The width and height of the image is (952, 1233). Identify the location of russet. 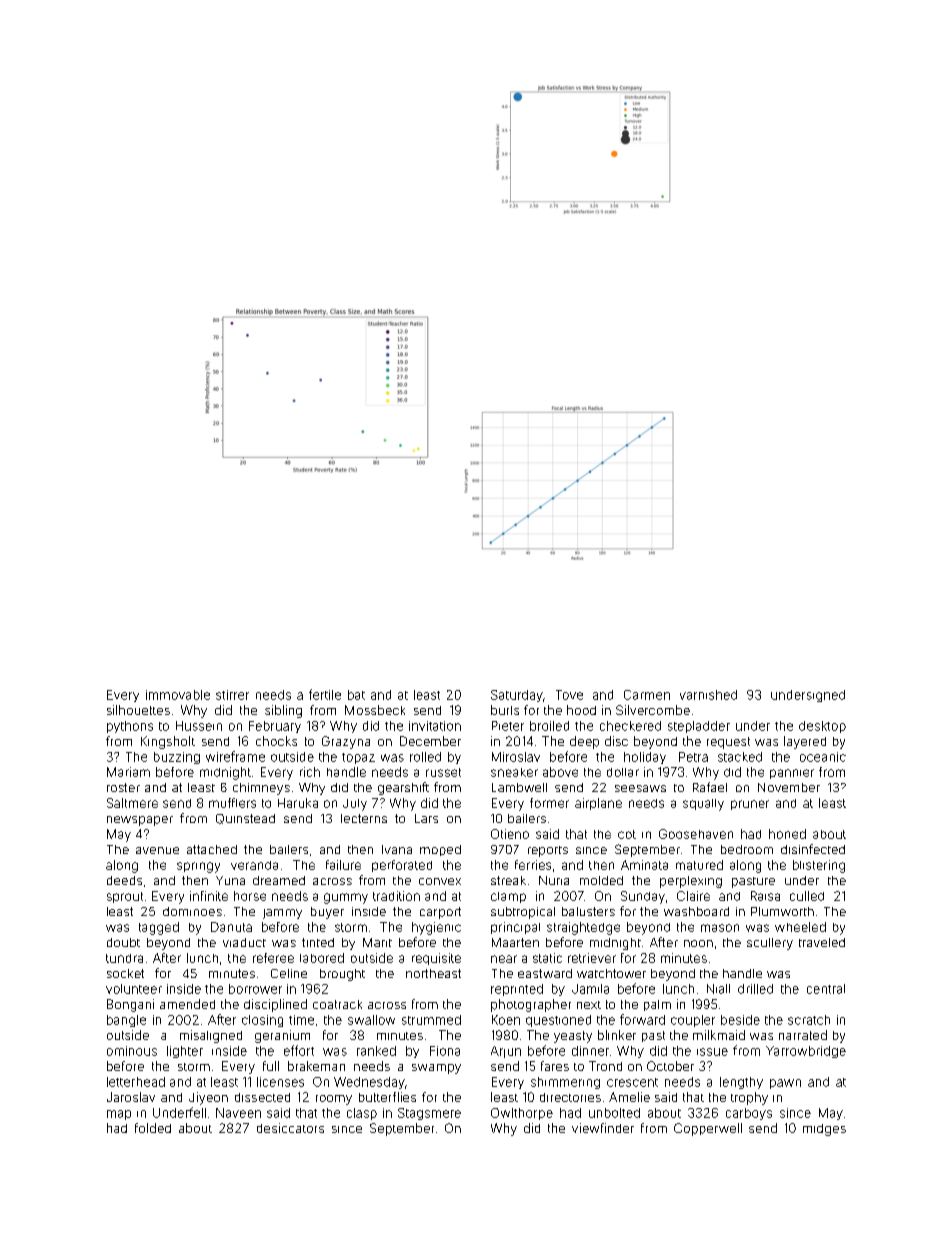
(443, 772).
